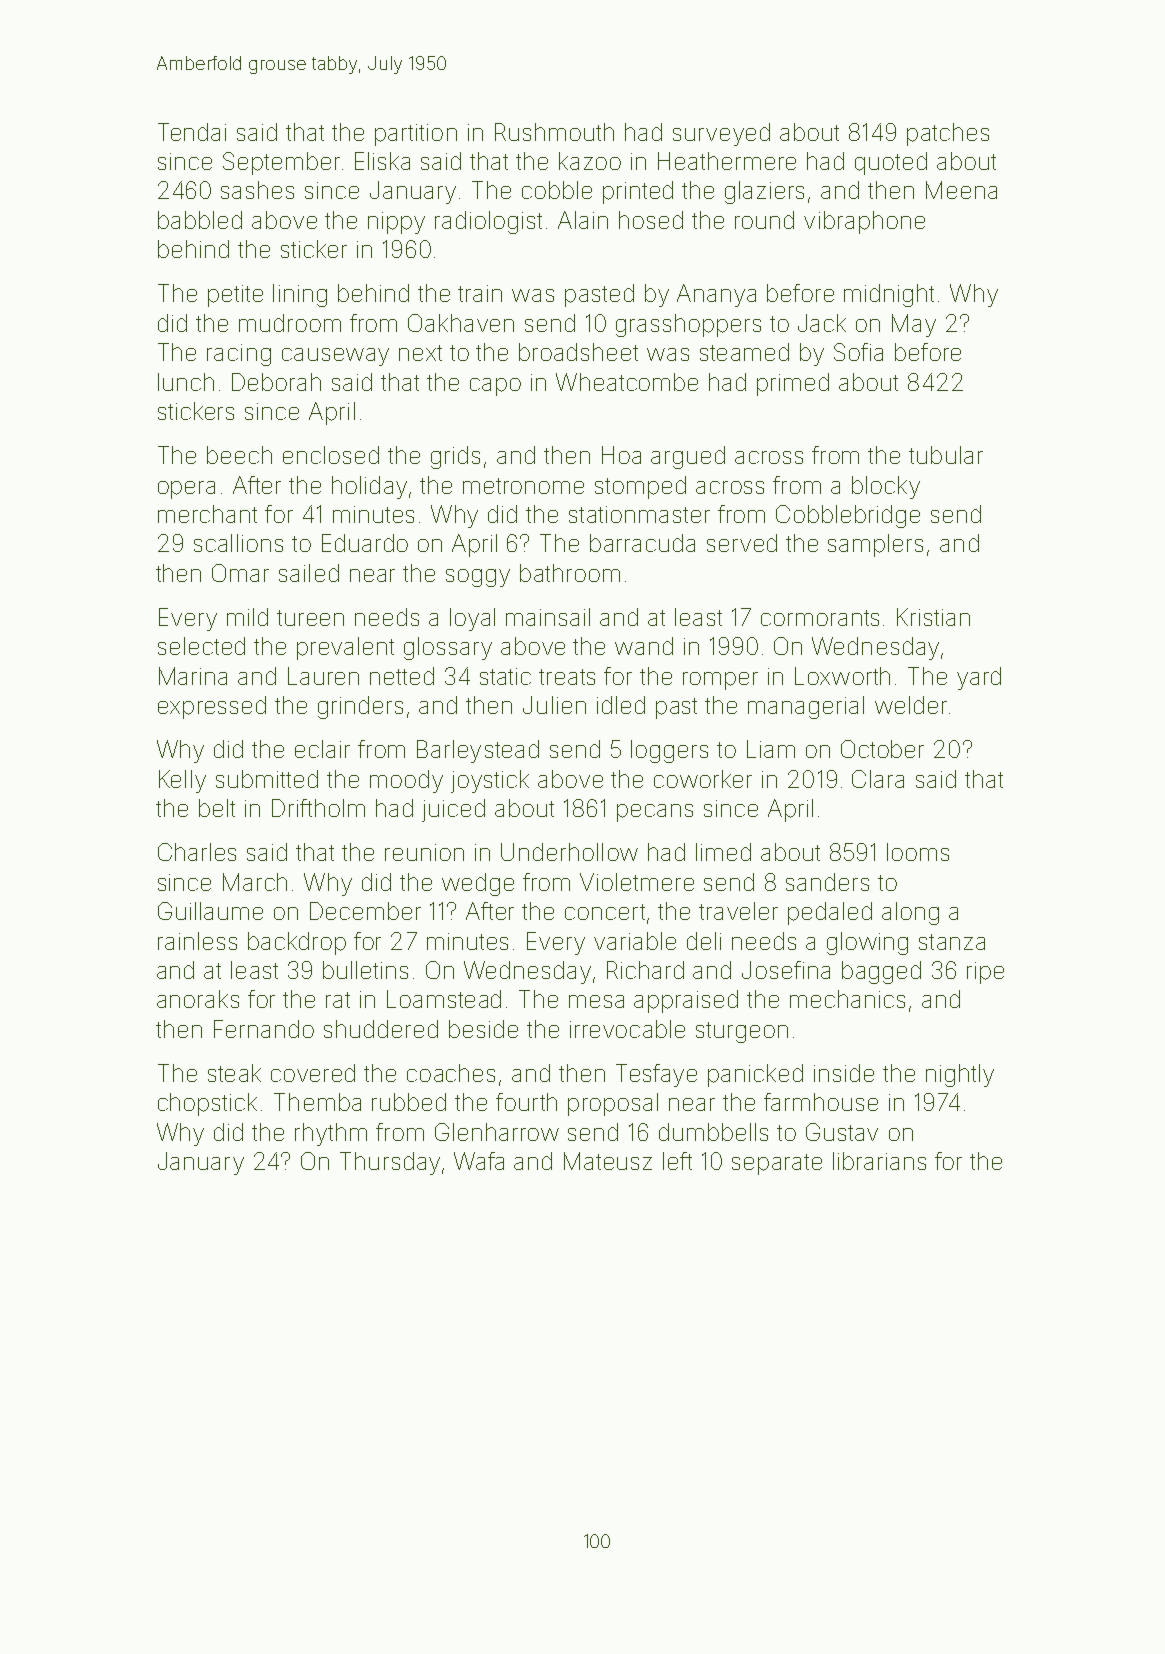 This page has width=1165, height=1654. Describe the element at coordinates (948, 134) in the page. I see `patches` at that location.
